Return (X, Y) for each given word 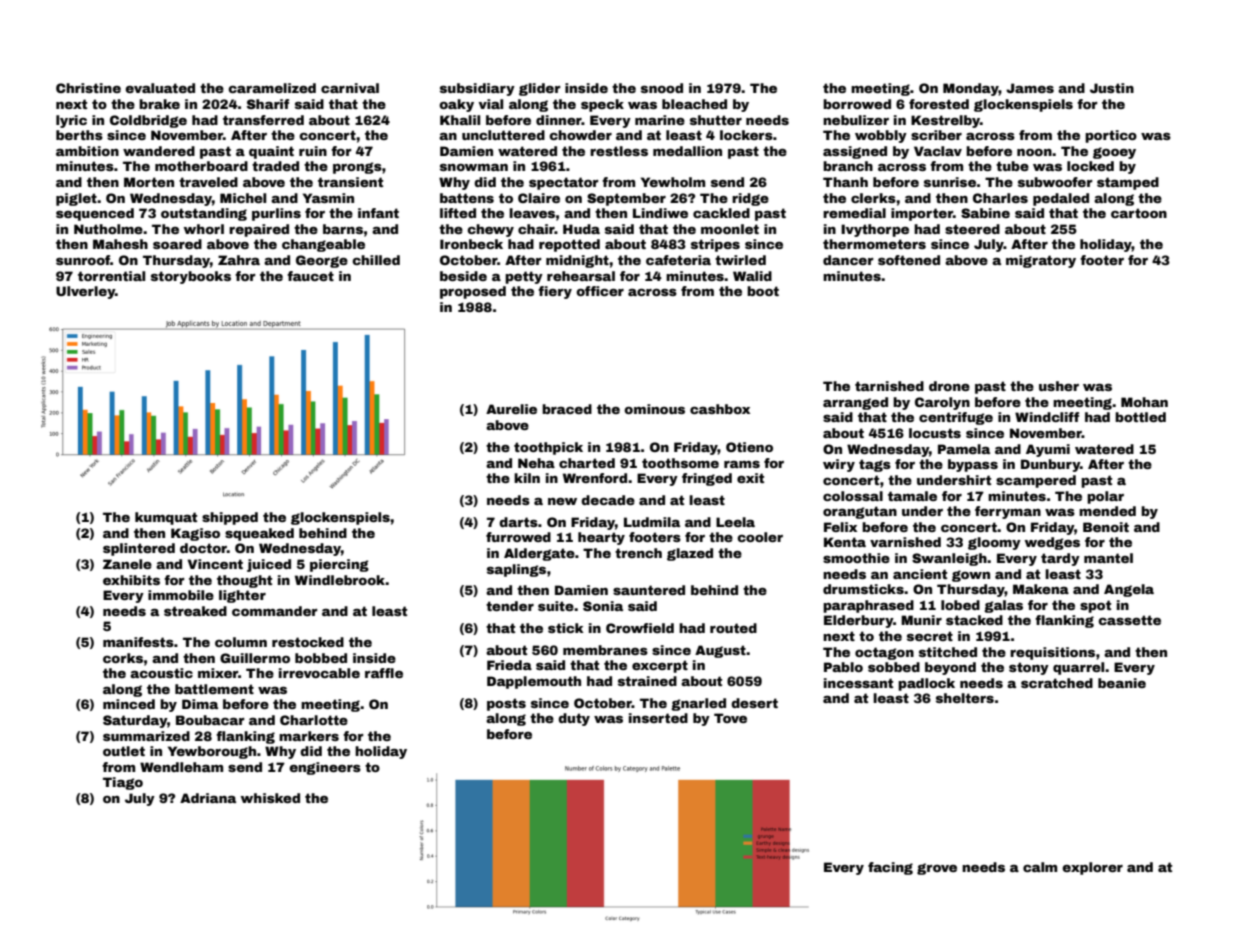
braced (567, 409)
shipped (230, 518)
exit (750, 478)
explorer (1092, 868)
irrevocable (319, 673)
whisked (270, 798)
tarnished (889, 386)
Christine (88, 88)
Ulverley (85, 292)
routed (733, 628)
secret (930, 636)
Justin (1112, 88)
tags (875, 465)
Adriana (208, 798)
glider (540, 89)
